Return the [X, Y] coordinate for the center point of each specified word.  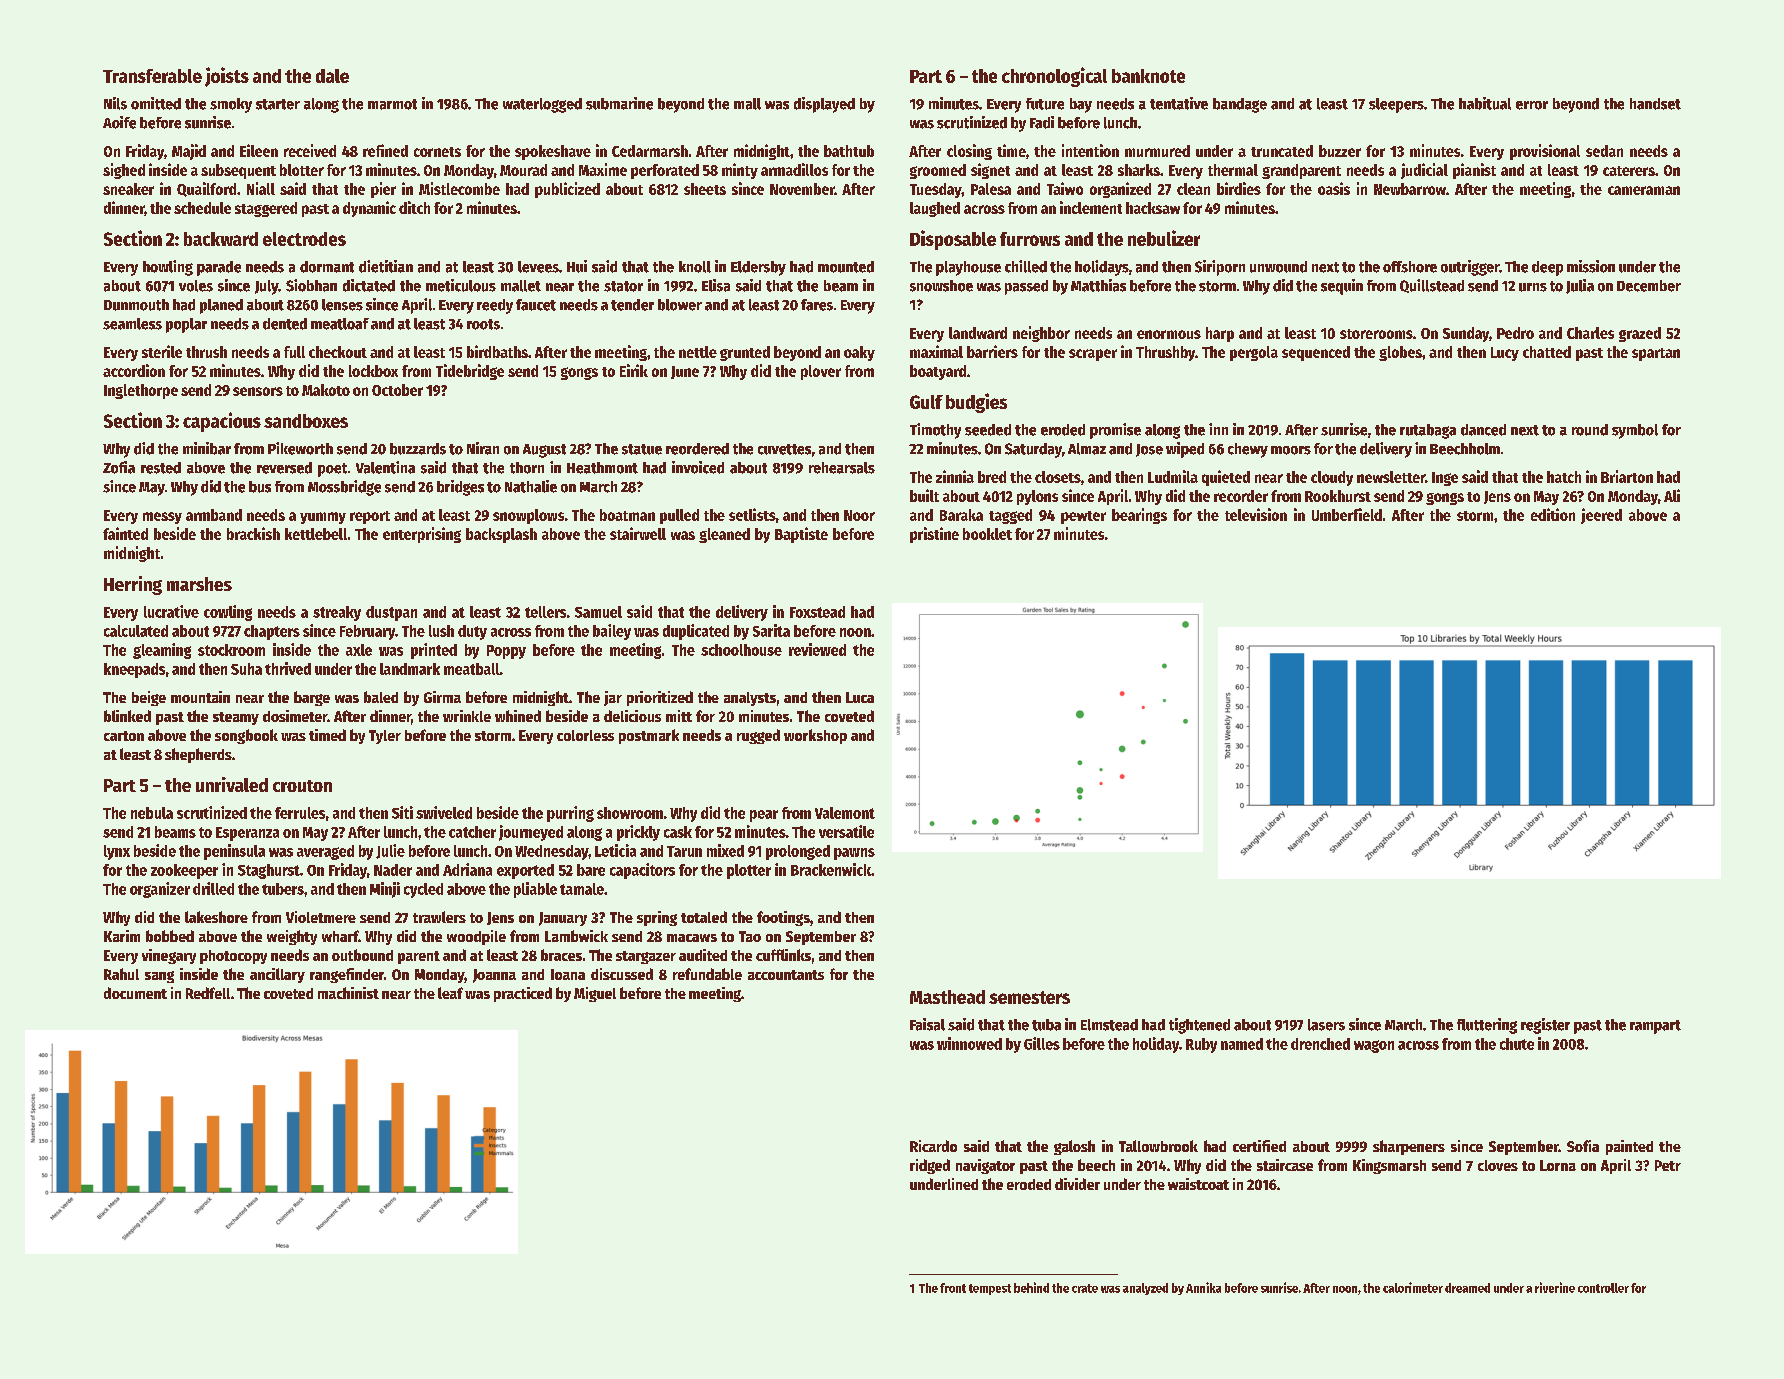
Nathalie [531, 486]
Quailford [206, 189]
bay [1081, 105]
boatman [627, 515]
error [1532, 105]
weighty [292, 937]
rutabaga [1428, 431]
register [1545, 1026]
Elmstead [1109, 1025]
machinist [348, 993]
